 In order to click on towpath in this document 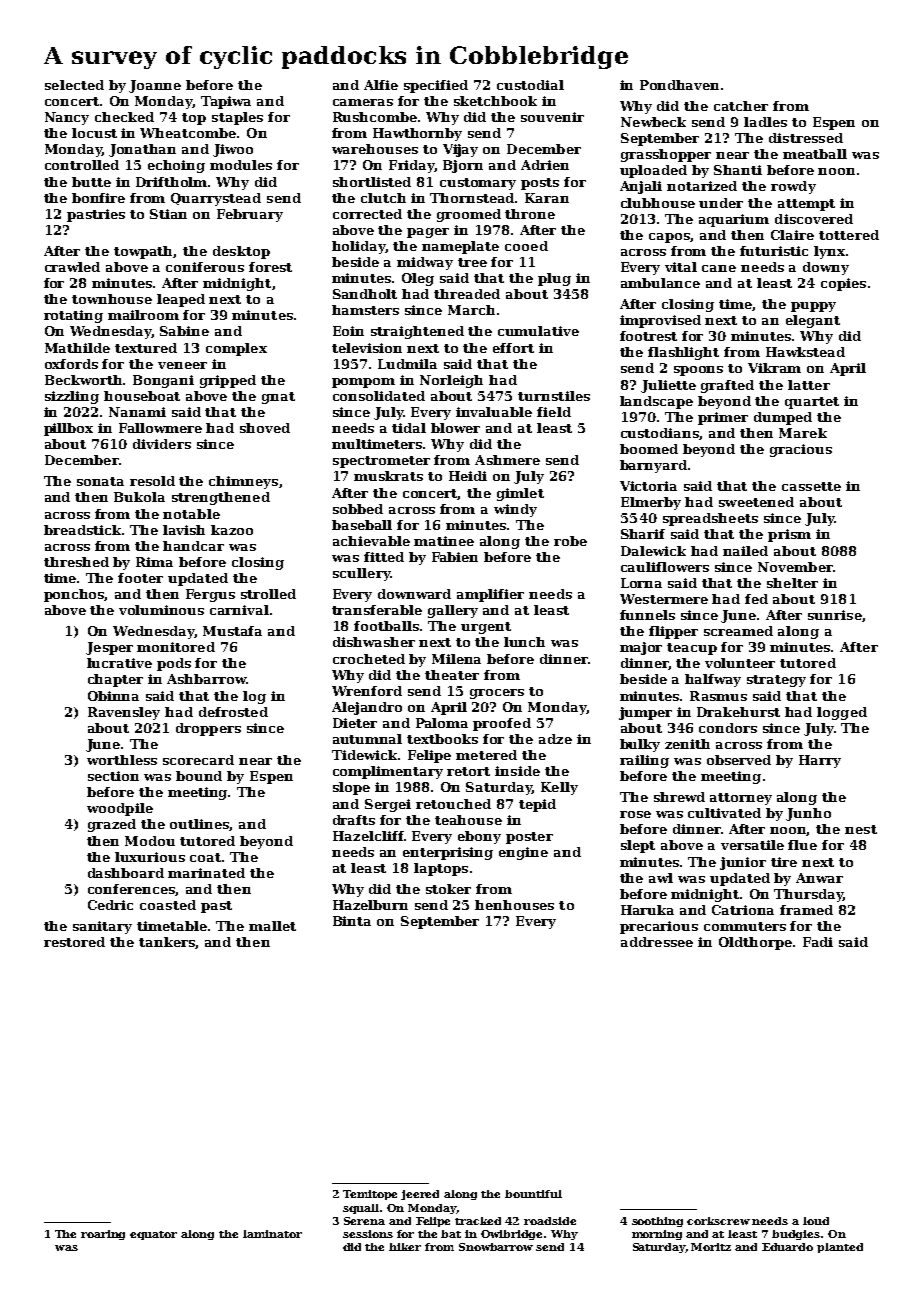, I will do `click(144, 252)`.
